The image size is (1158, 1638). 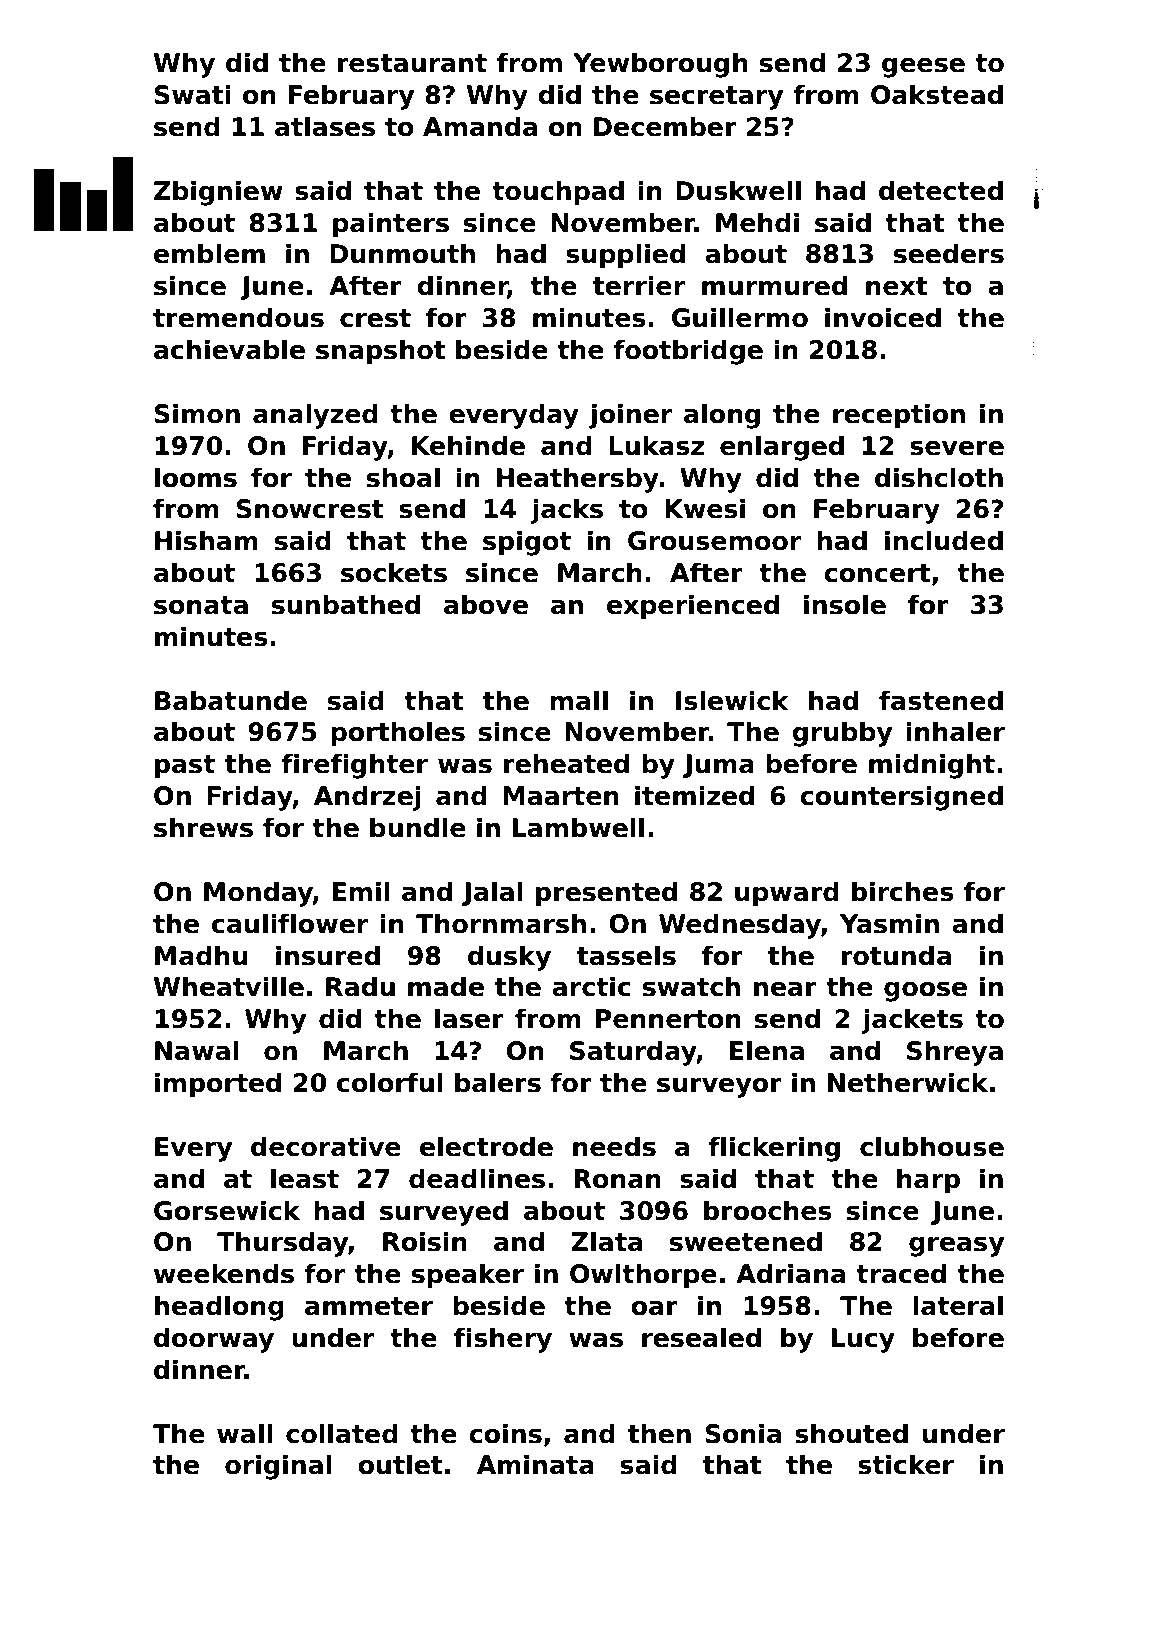 I want to click on weekends, so click(x=224, y=1273).
